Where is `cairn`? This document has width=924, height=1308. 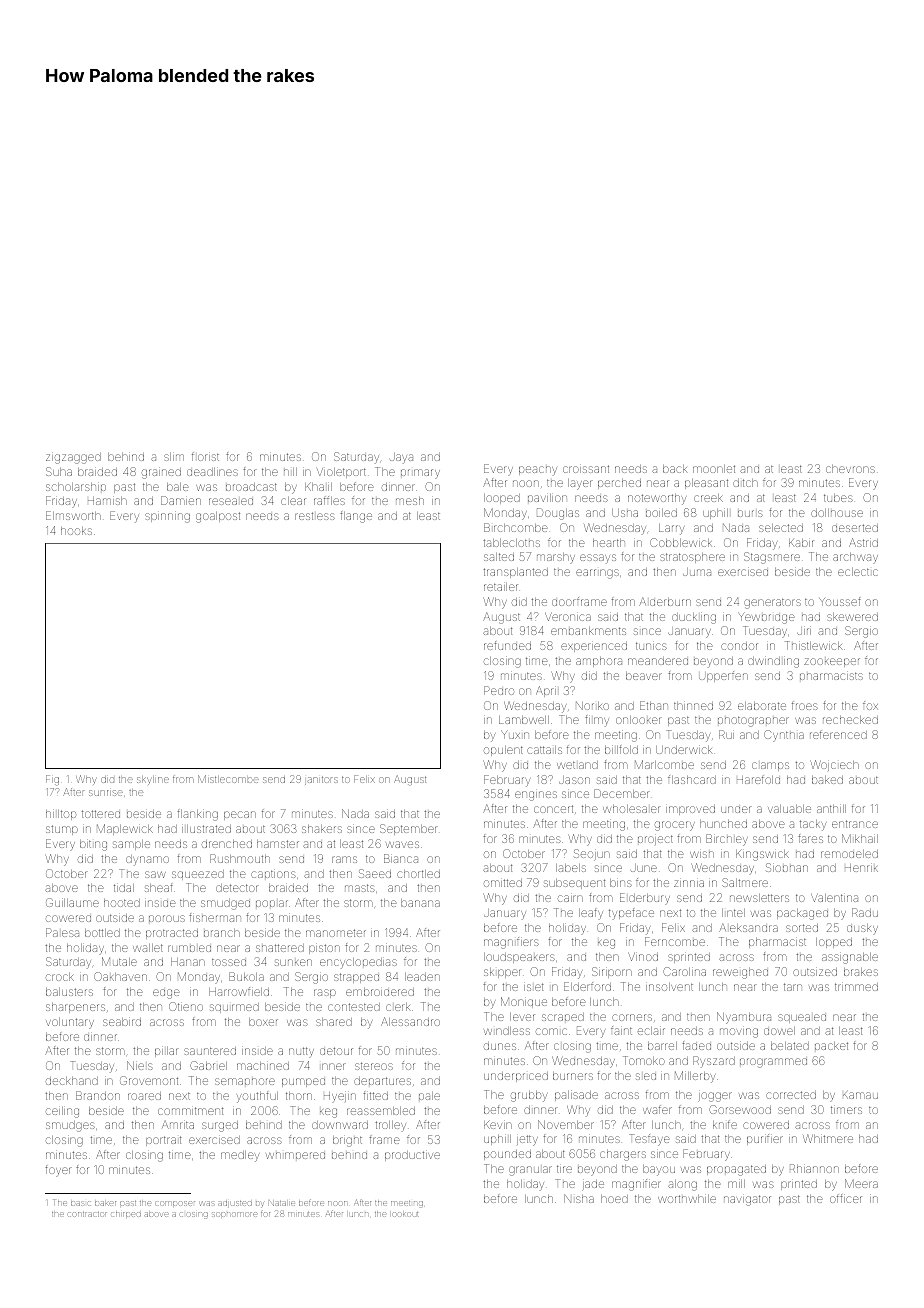
cairn is located at coordinates (570, 898).
